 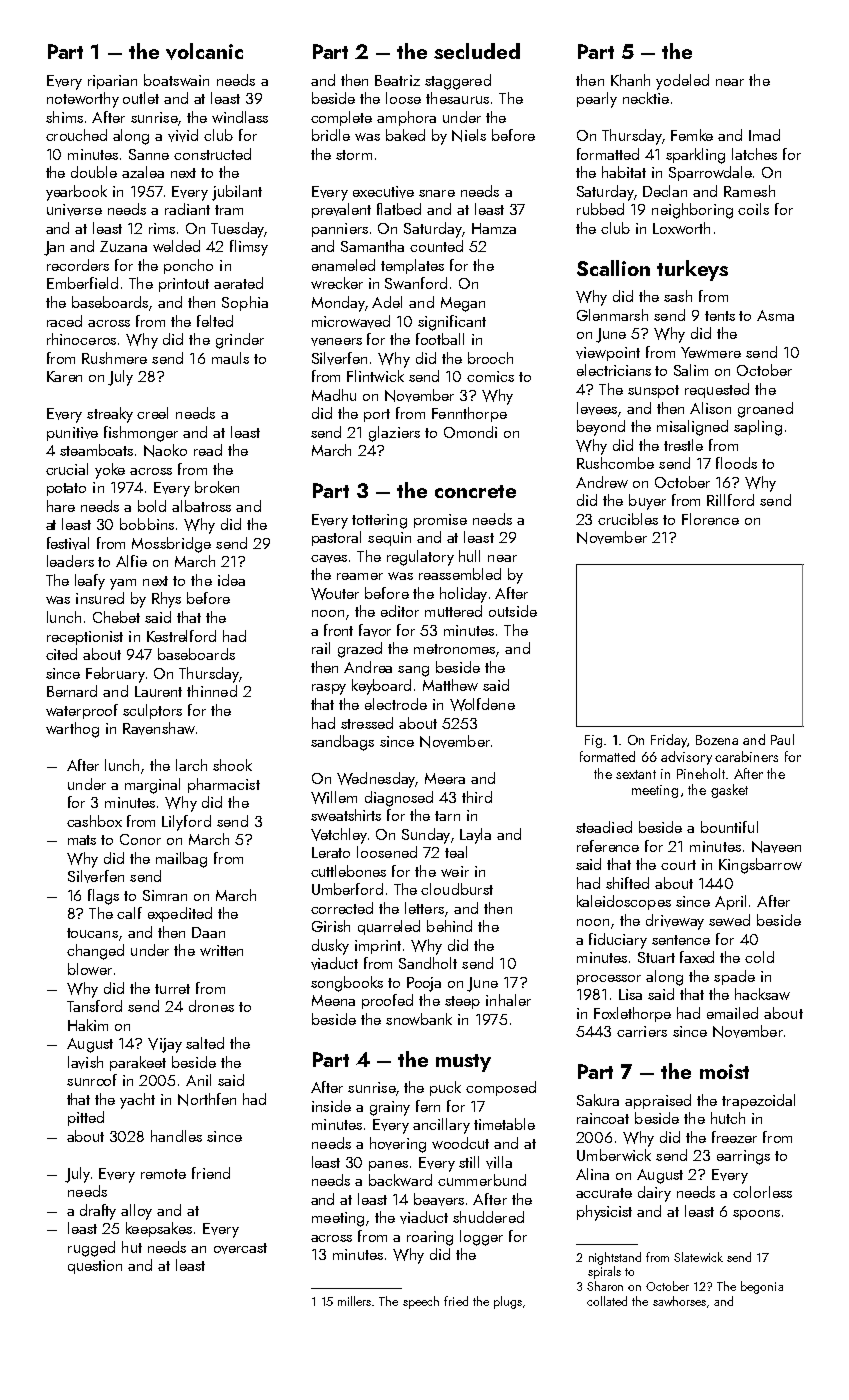 What do you see at coordinates (152, 413) in the document?
I see `creel` at bounding box center [152, 413].
